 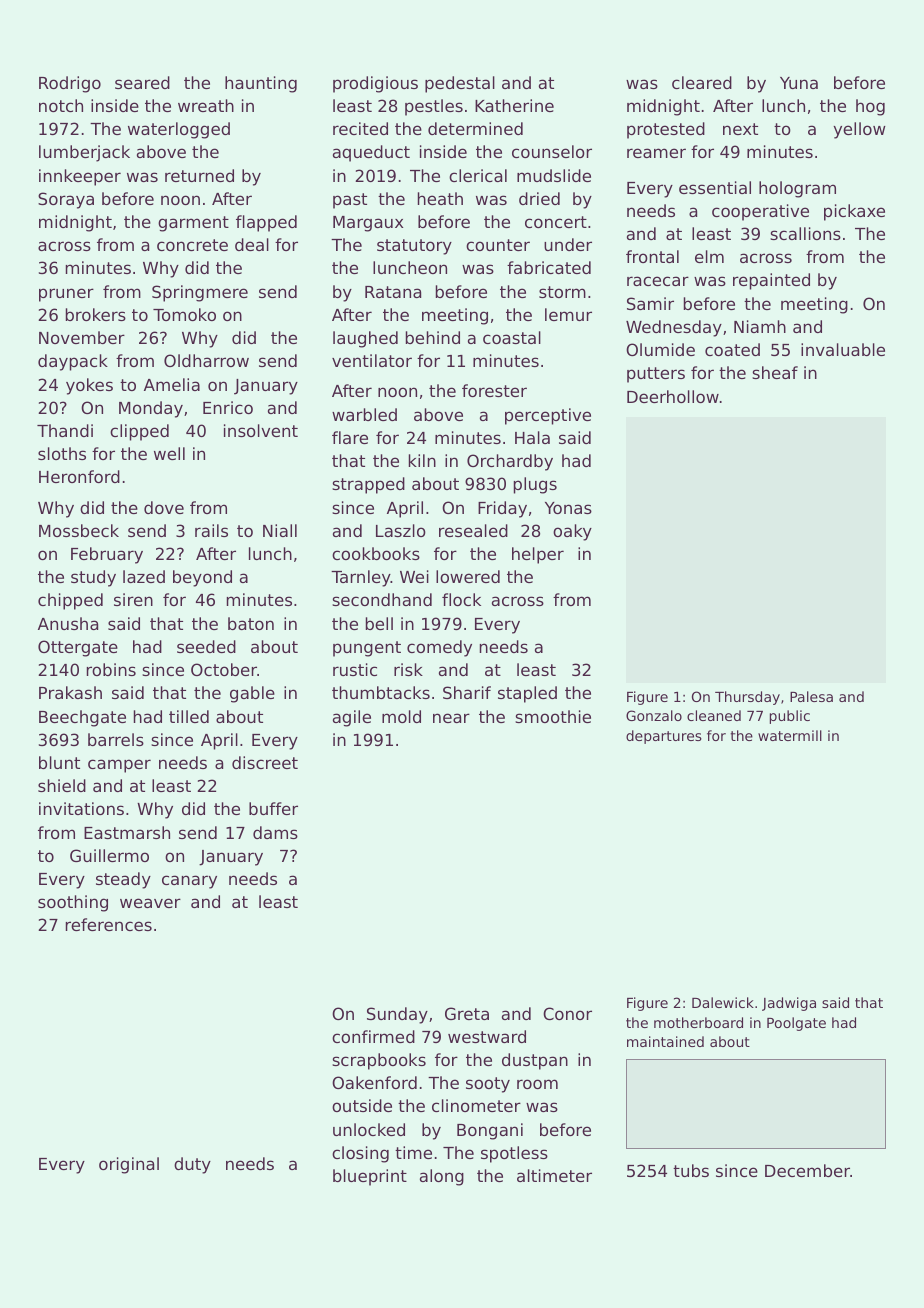 I want to click on maintained, so click(x=665, y=1041).
